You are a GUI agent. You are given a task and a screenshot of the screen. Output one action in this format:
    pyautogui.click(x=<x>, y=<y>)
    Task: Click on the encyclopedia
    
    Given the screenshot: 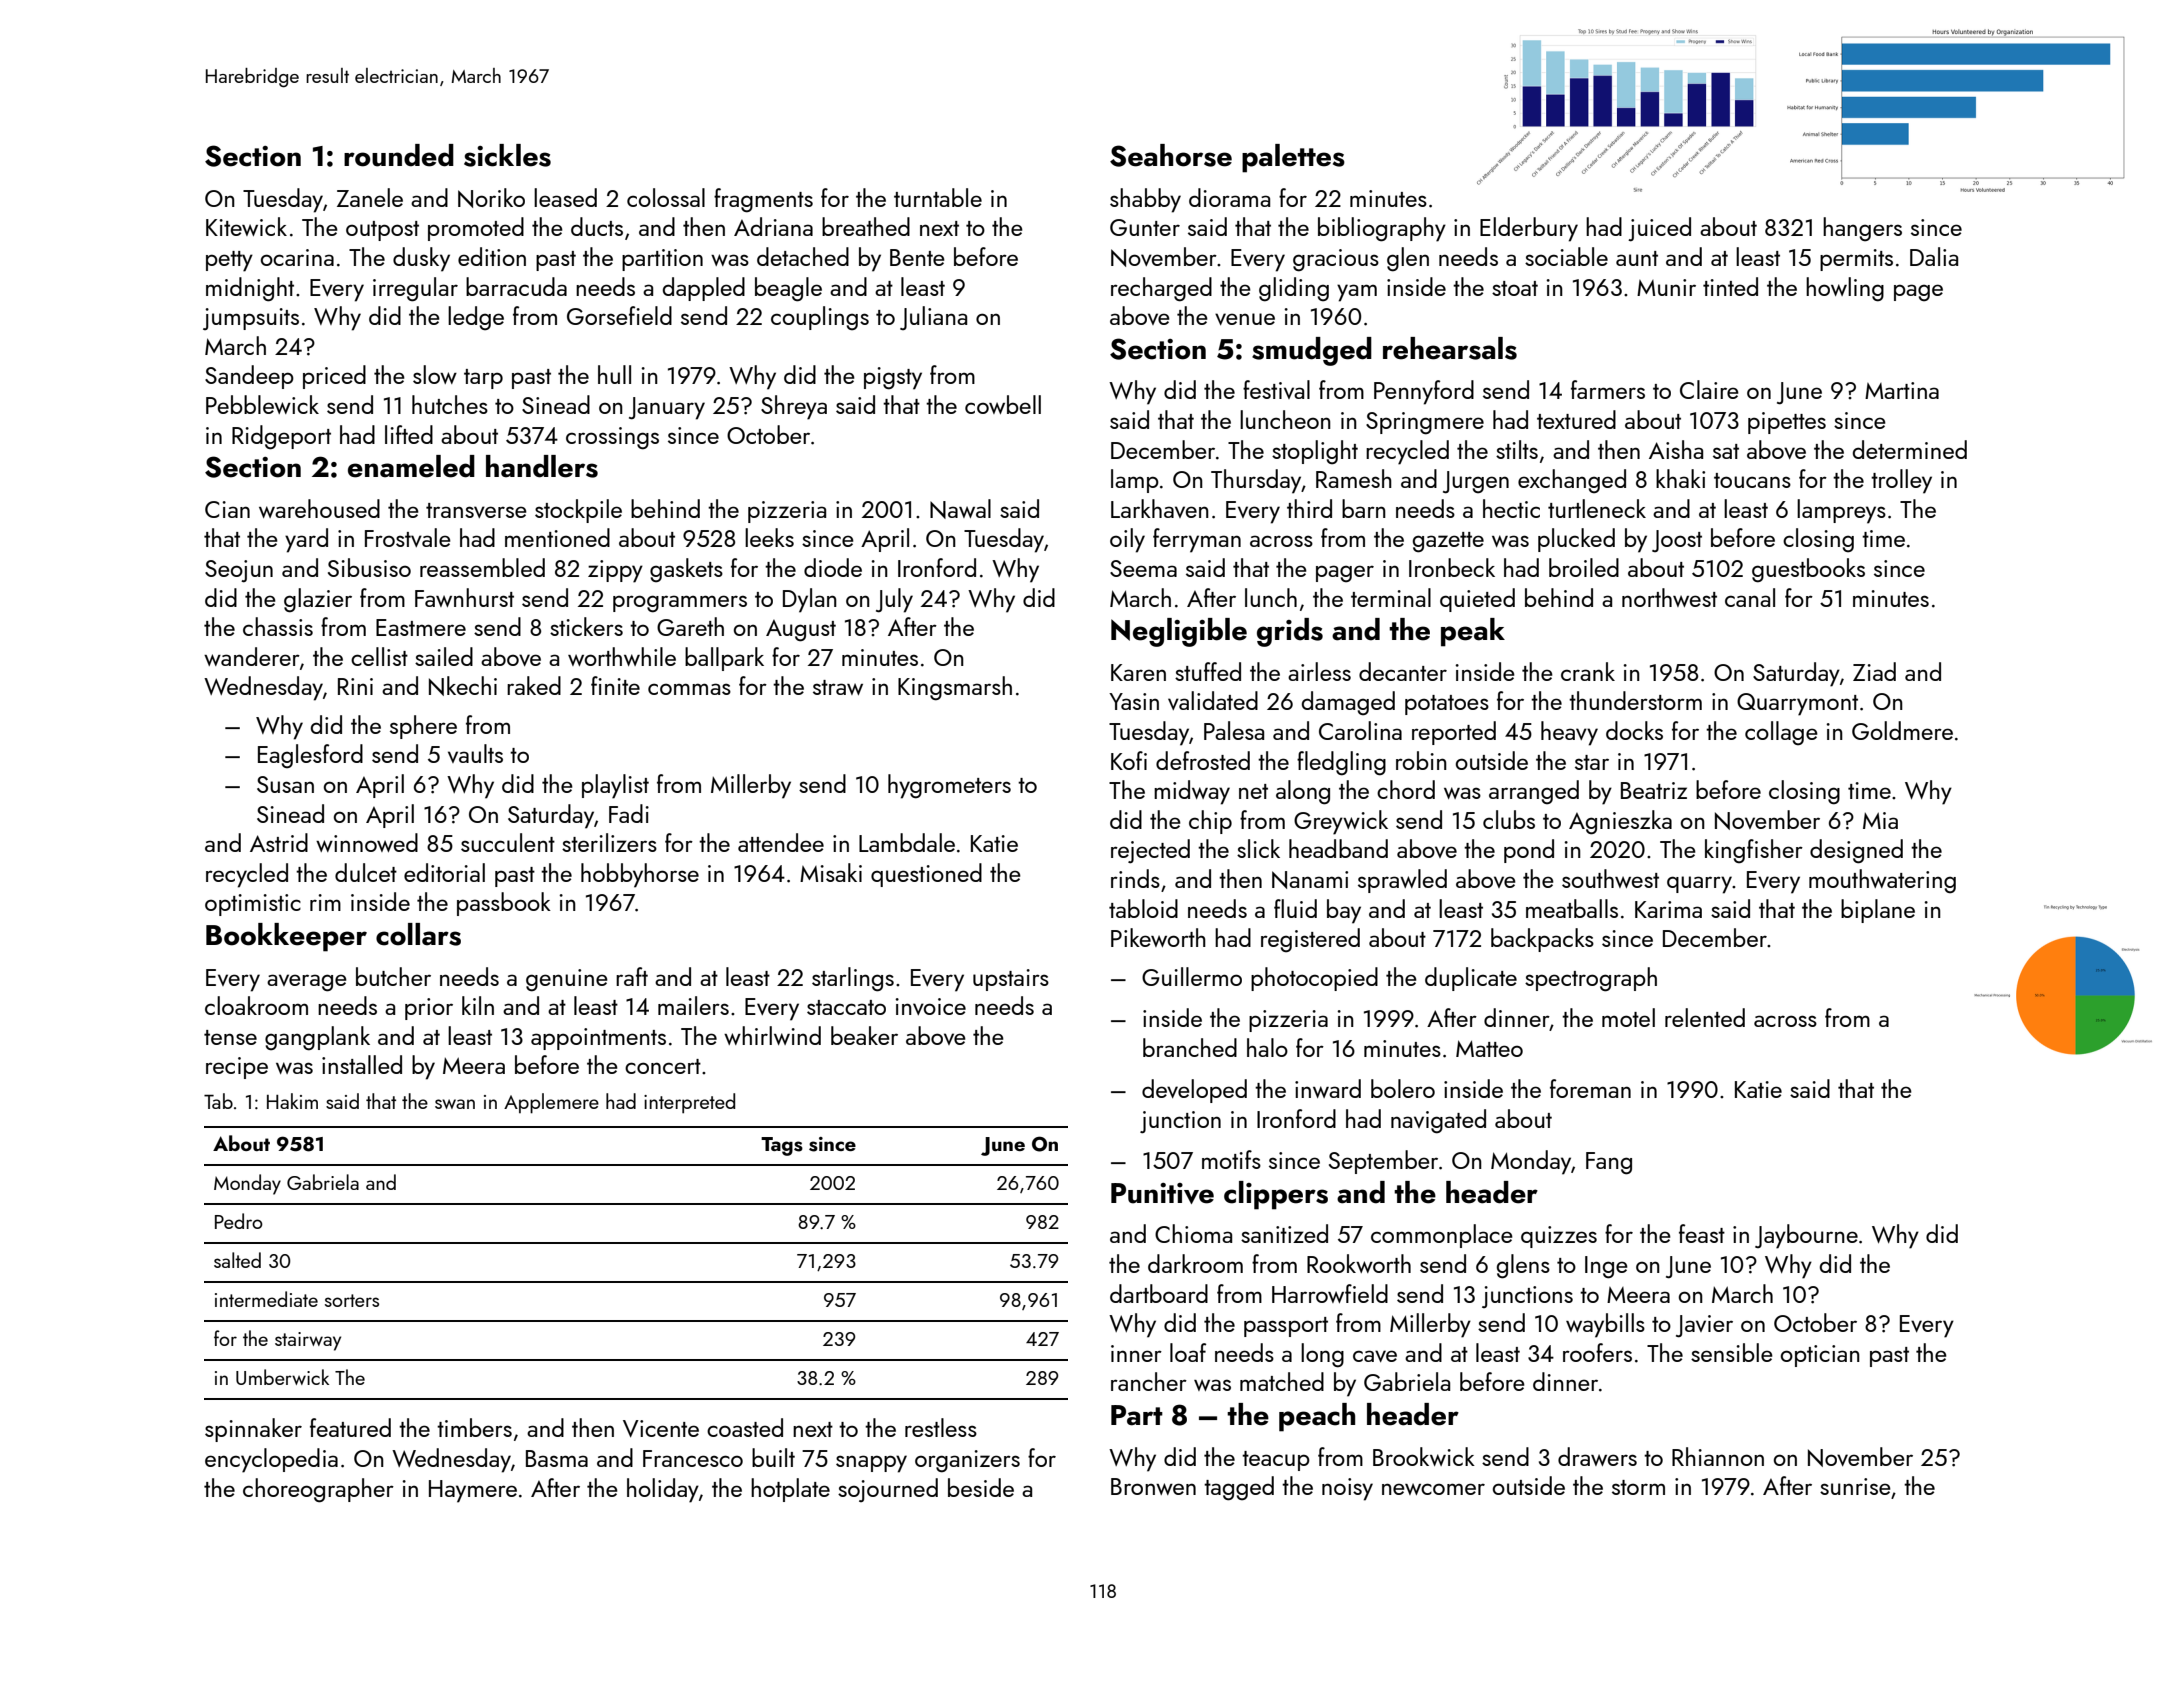 What is the action you would take?
    pyautogui.click(x=271, y=1460)
